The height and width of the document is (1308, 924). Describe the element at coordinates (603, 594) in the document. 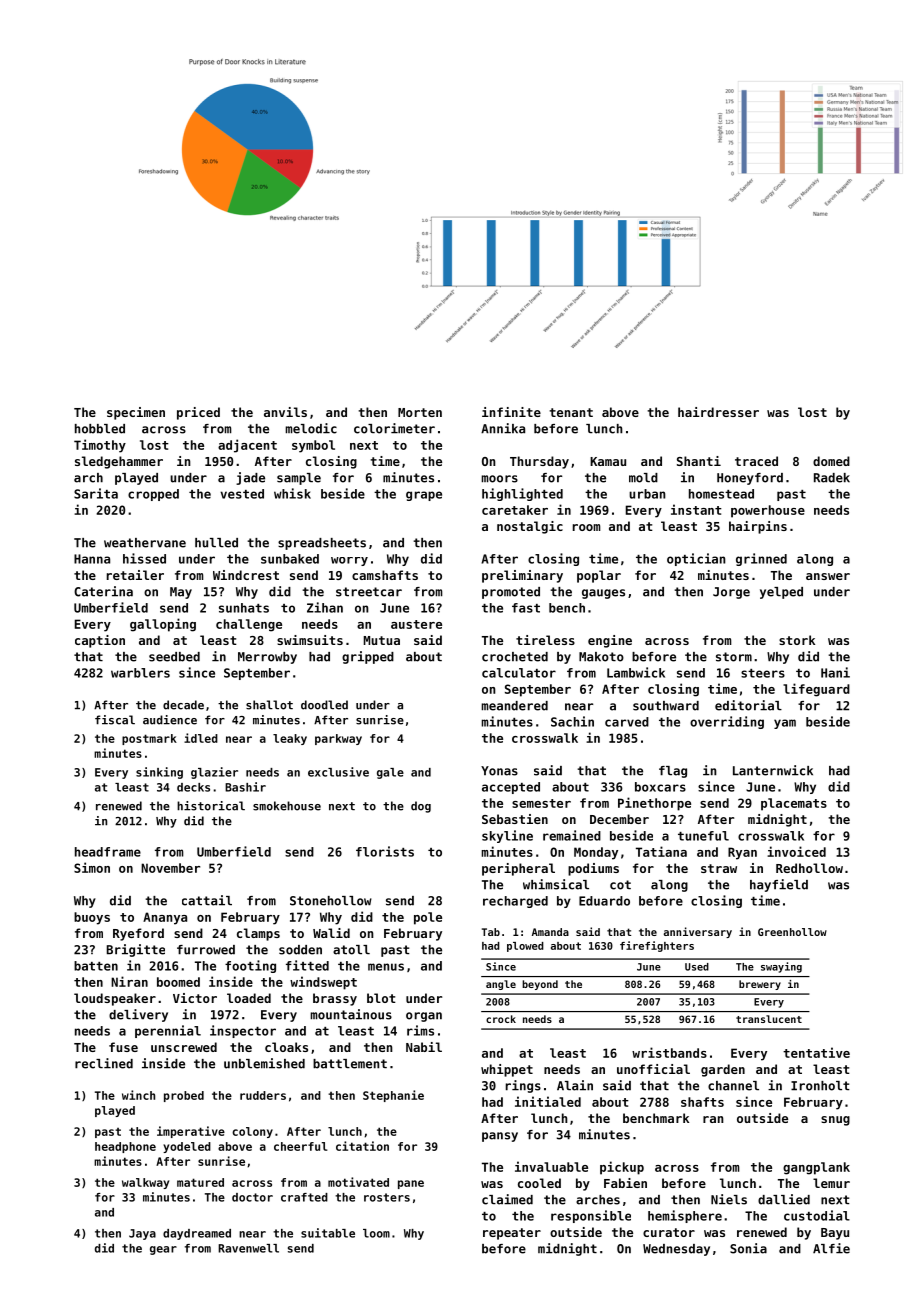

I see `gauges` at that location.
